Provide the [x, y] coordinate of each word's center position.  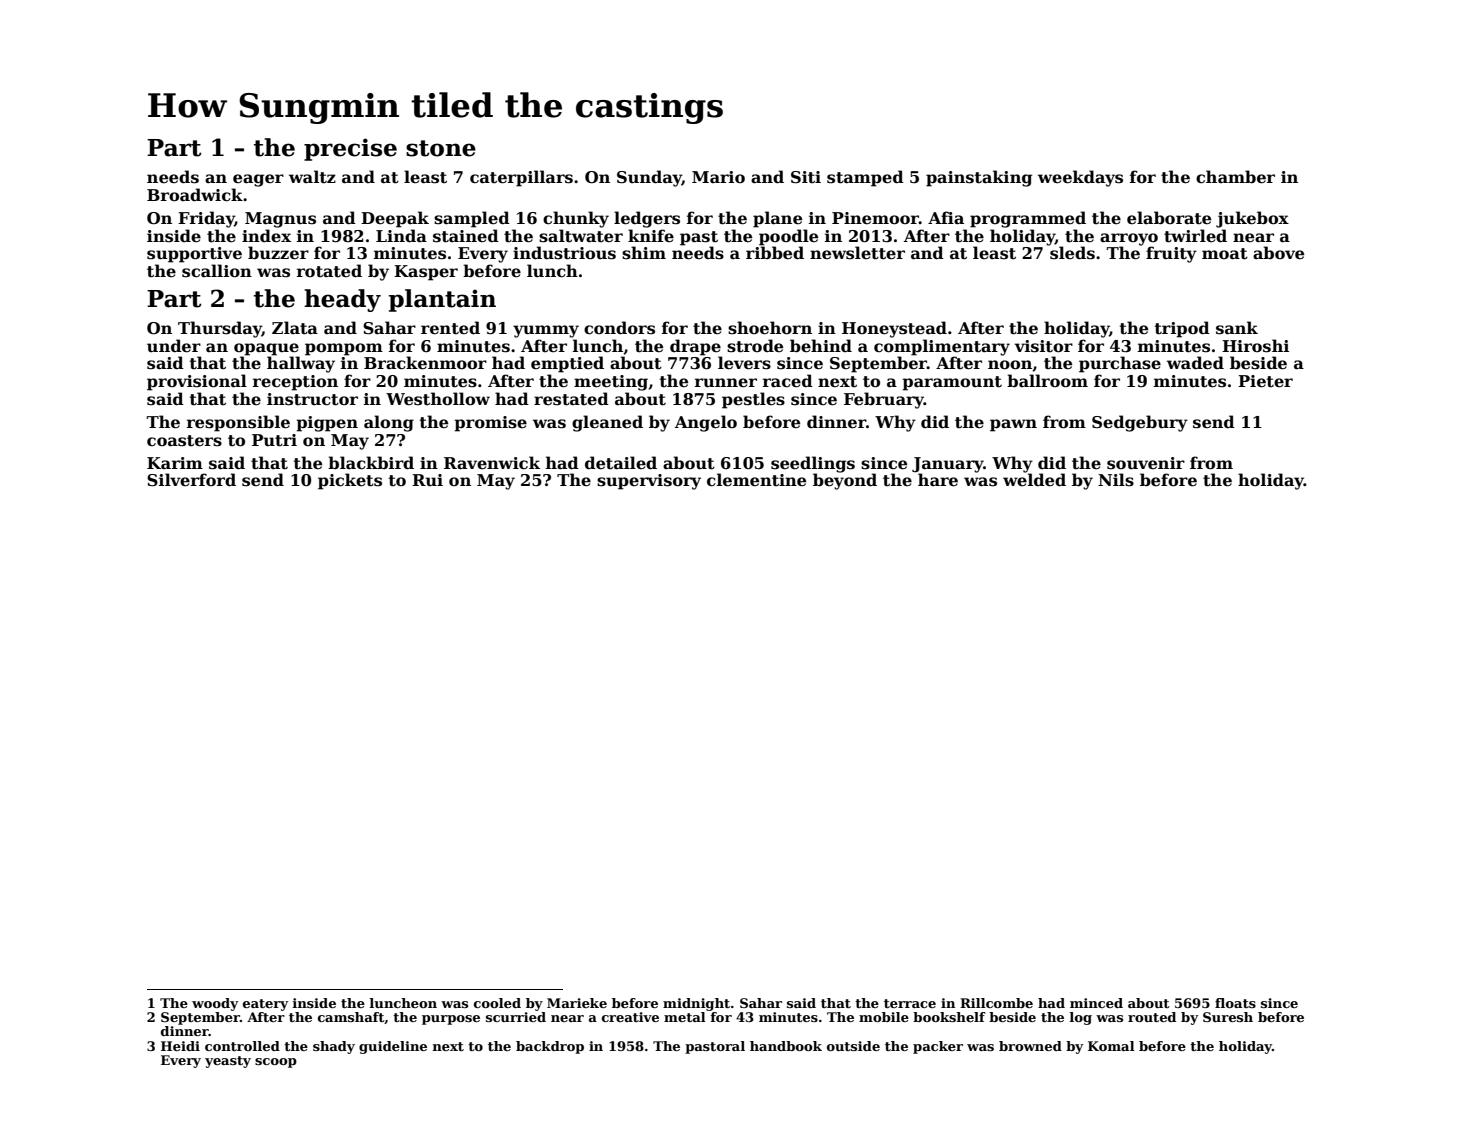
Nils [1116, 480]
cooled [497, 1003]
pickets [350, 481]
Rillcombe [996, 1003]
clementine [756, 480]
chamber [1235, 177]
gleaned [607, 423]
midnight [696, 1004]
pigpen [327, 424]
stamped [865, 178]
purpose [451, 1020]
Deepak [395, 219]
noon [1010, 365]
